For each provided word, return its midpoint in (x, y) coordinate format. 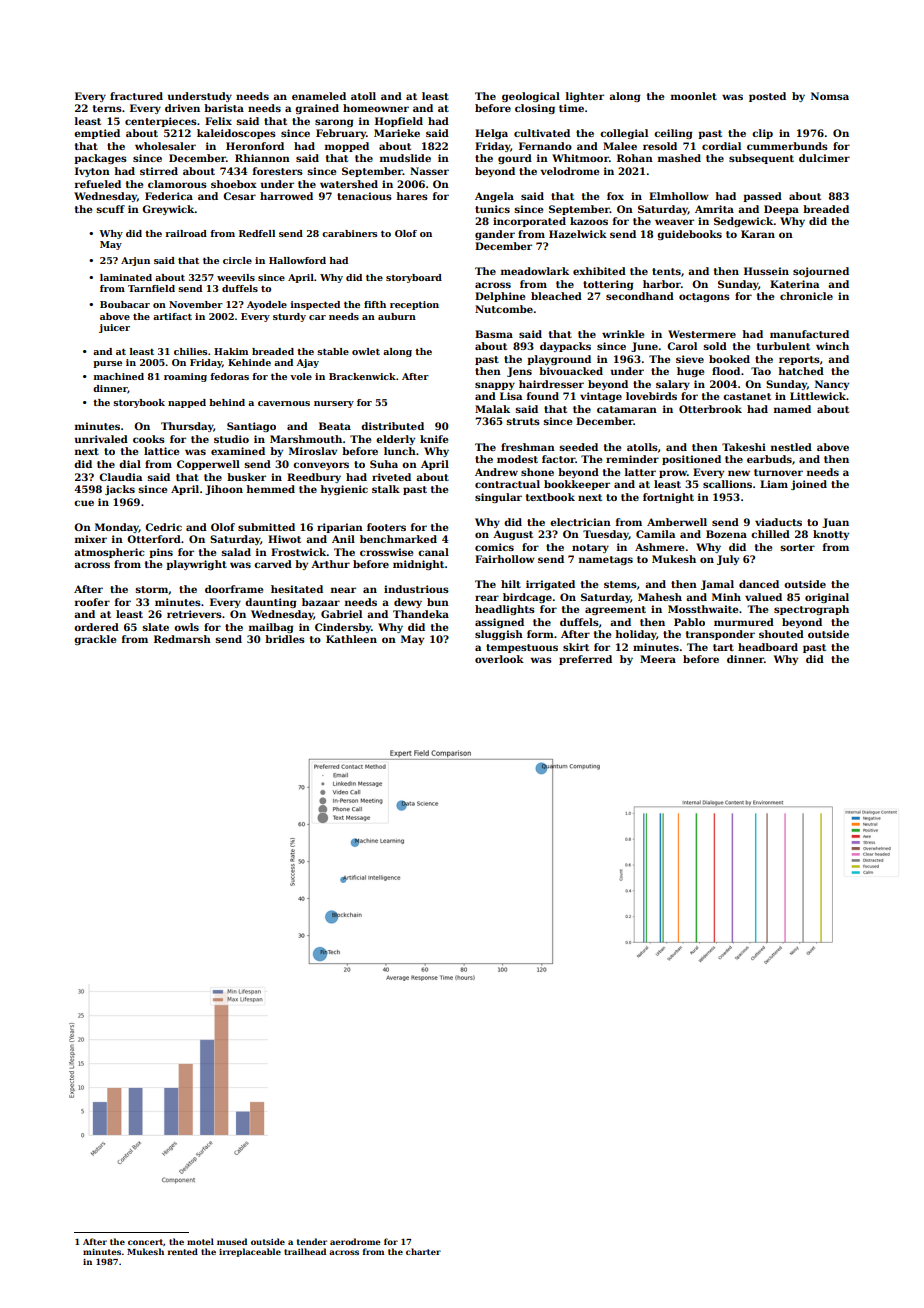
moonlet (694, 96)
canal (433, 552)
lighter (585, 97)
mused (232, 1241)
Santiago (251, 427)
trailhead (305, 1251)
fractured (136, 96)
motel (200, 1241)
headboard (768, 647)
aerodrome (355, 1241)
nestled (791, 447)
